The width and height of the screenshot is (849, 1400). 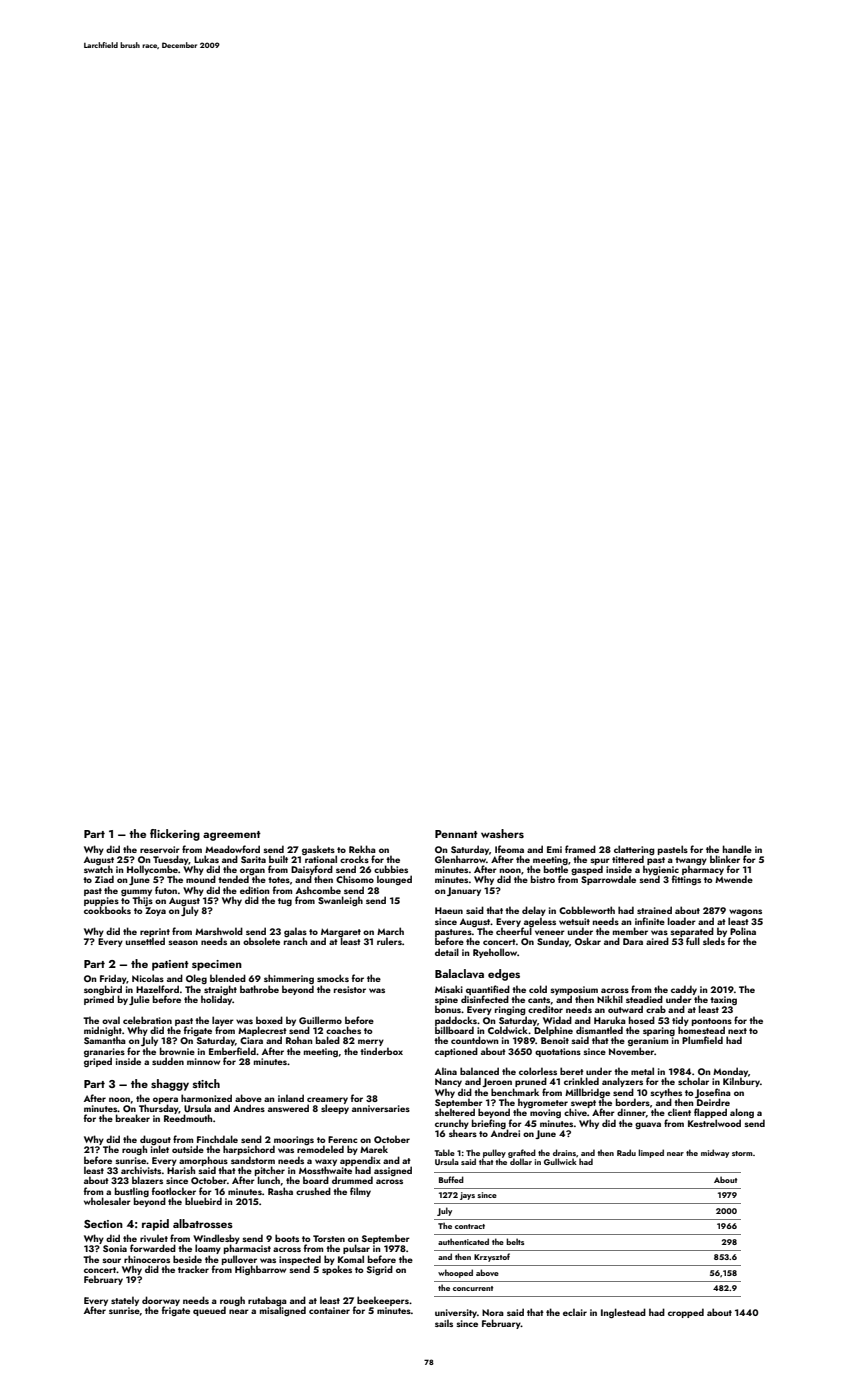 What do you see at coordinates (371, 1042) in the screenshot?
I see `merry` at bounding box center [371, 1042].
